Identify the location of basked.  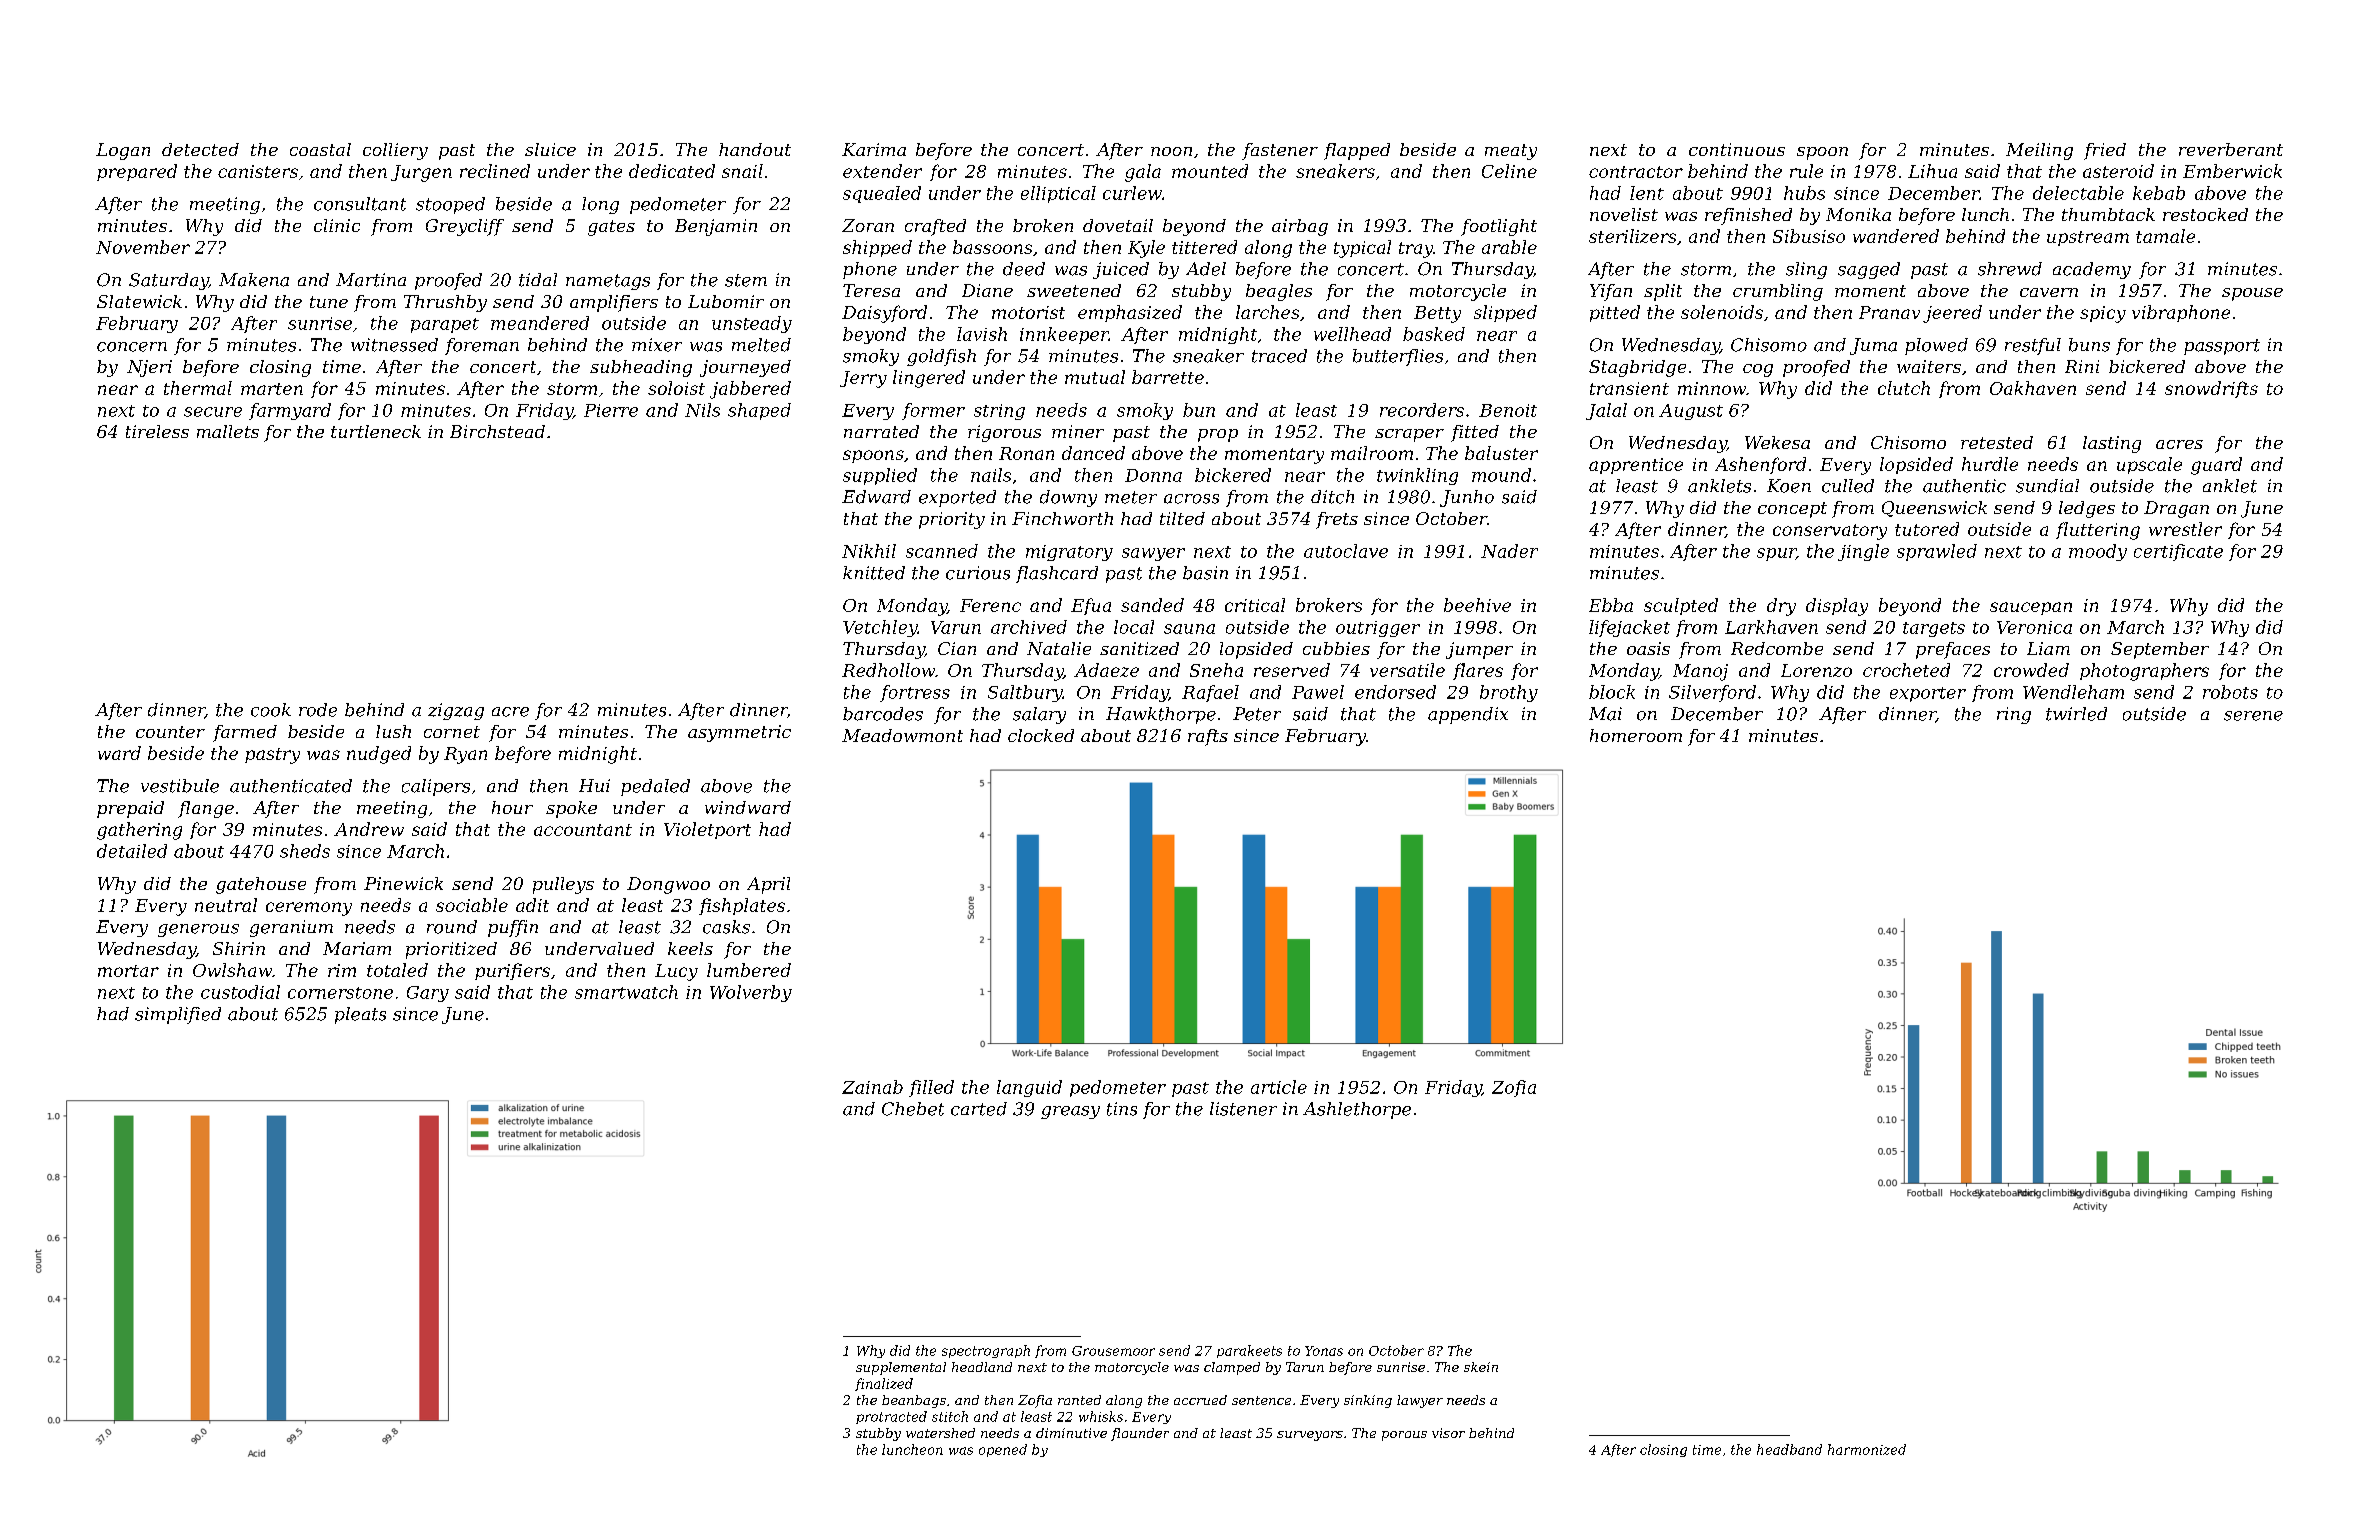
(1434, 334).
